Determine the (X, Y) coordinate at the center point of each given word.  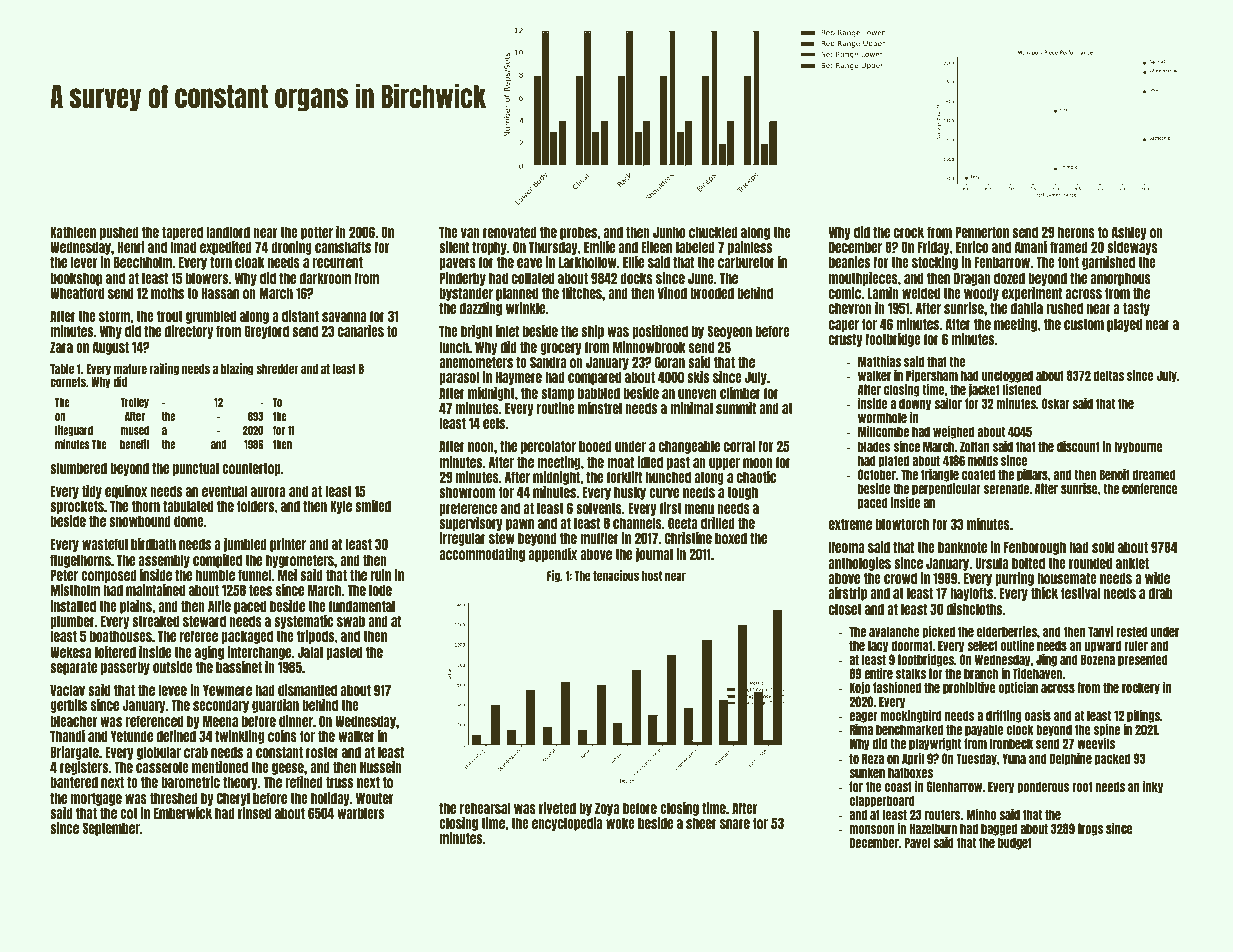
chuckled (713, 232)
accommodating (482, 555)
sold (1103, 547)
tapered (182, 233)
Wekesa (70, 652)
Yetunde (132, 736)
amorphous (1121, 279)
